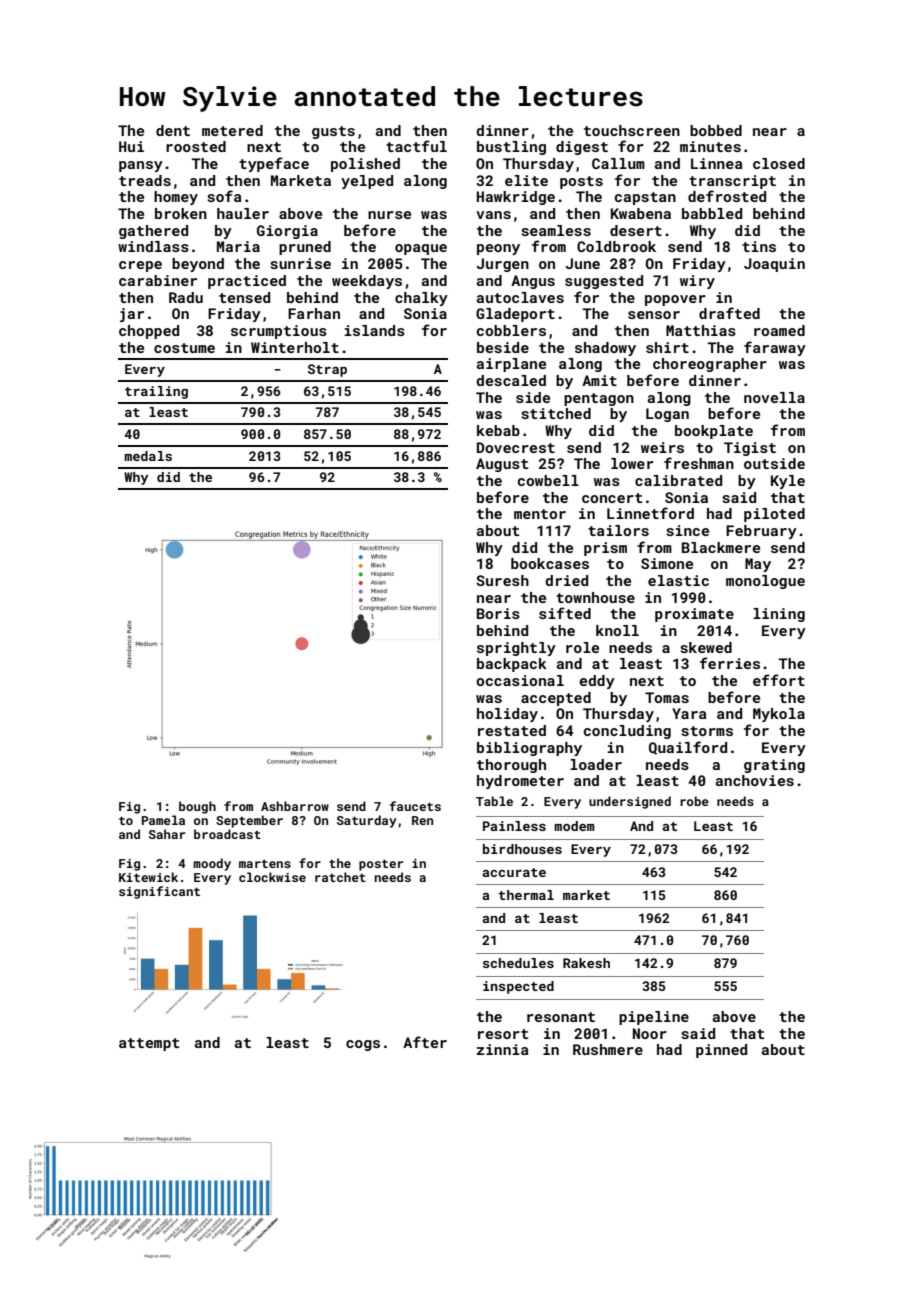  I want to click on roamed, so click(779, 330).
